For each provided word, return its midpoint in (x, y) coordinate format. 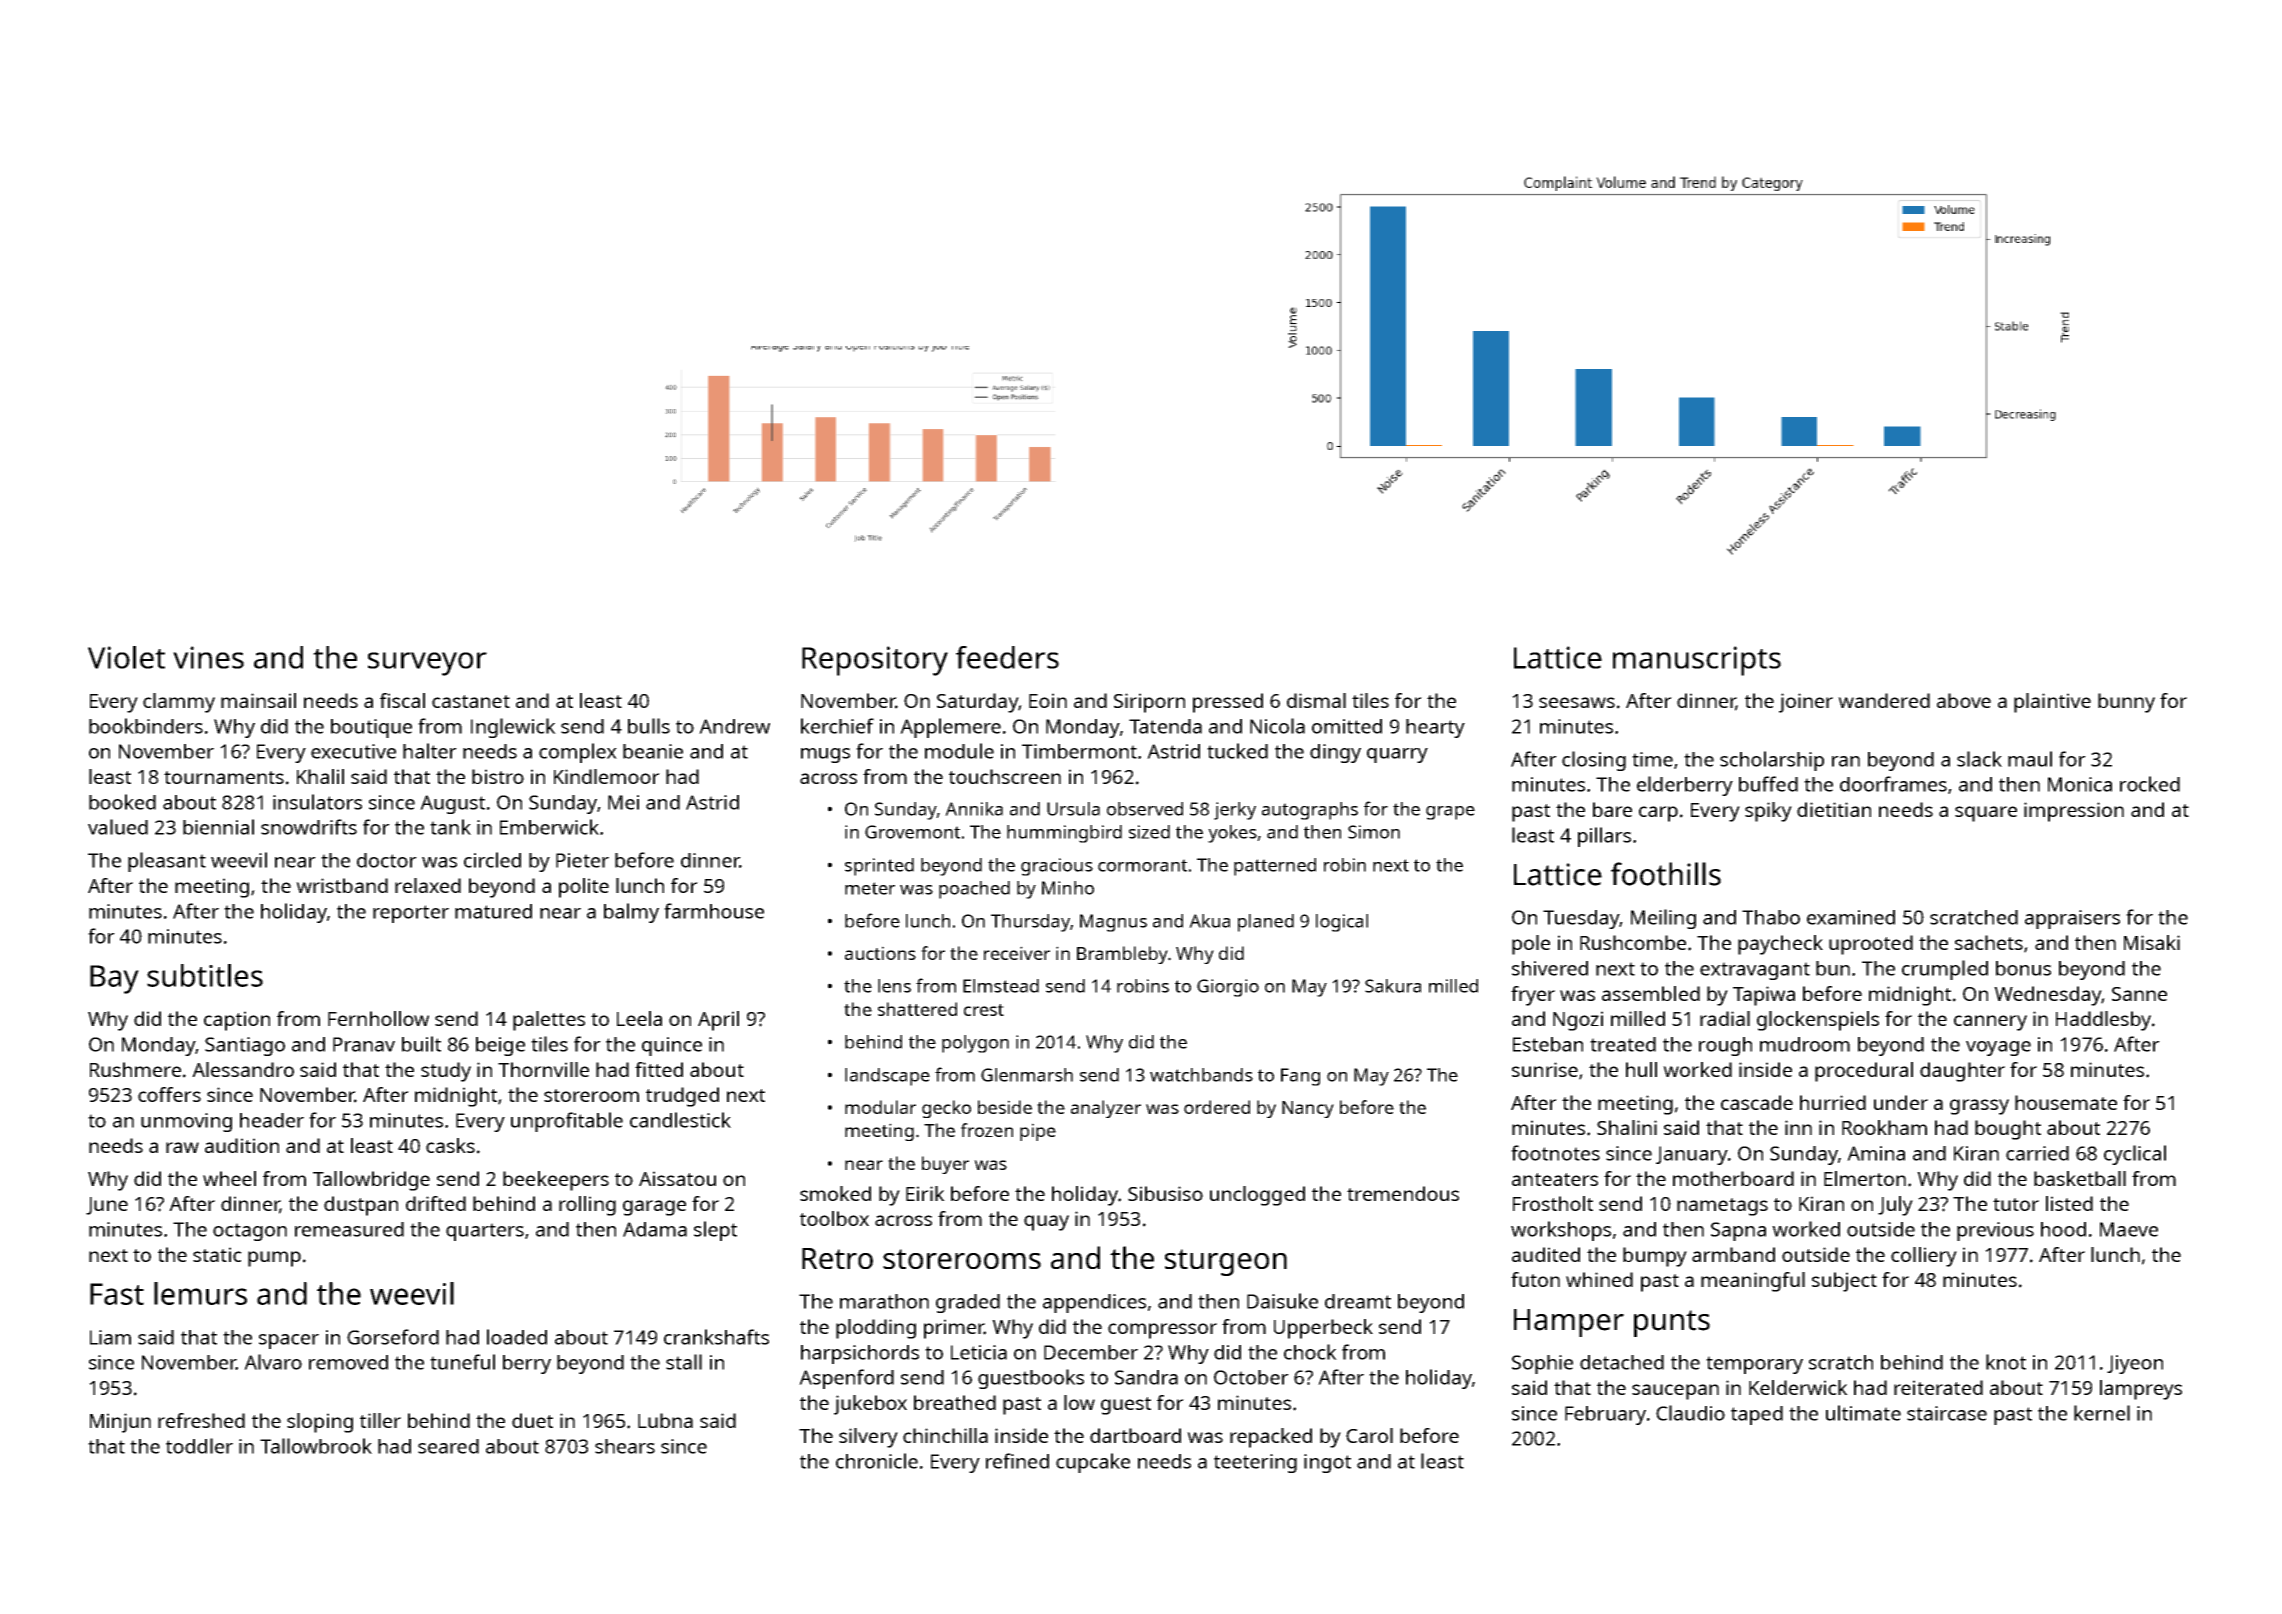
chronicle (877, 1461)
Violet (126, 657)
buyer (945, 1165)
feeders (1007, 657)
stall (684, 1362)
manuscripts (1697, 661)
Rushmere (135, 1069)
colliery (1924, 1257)
